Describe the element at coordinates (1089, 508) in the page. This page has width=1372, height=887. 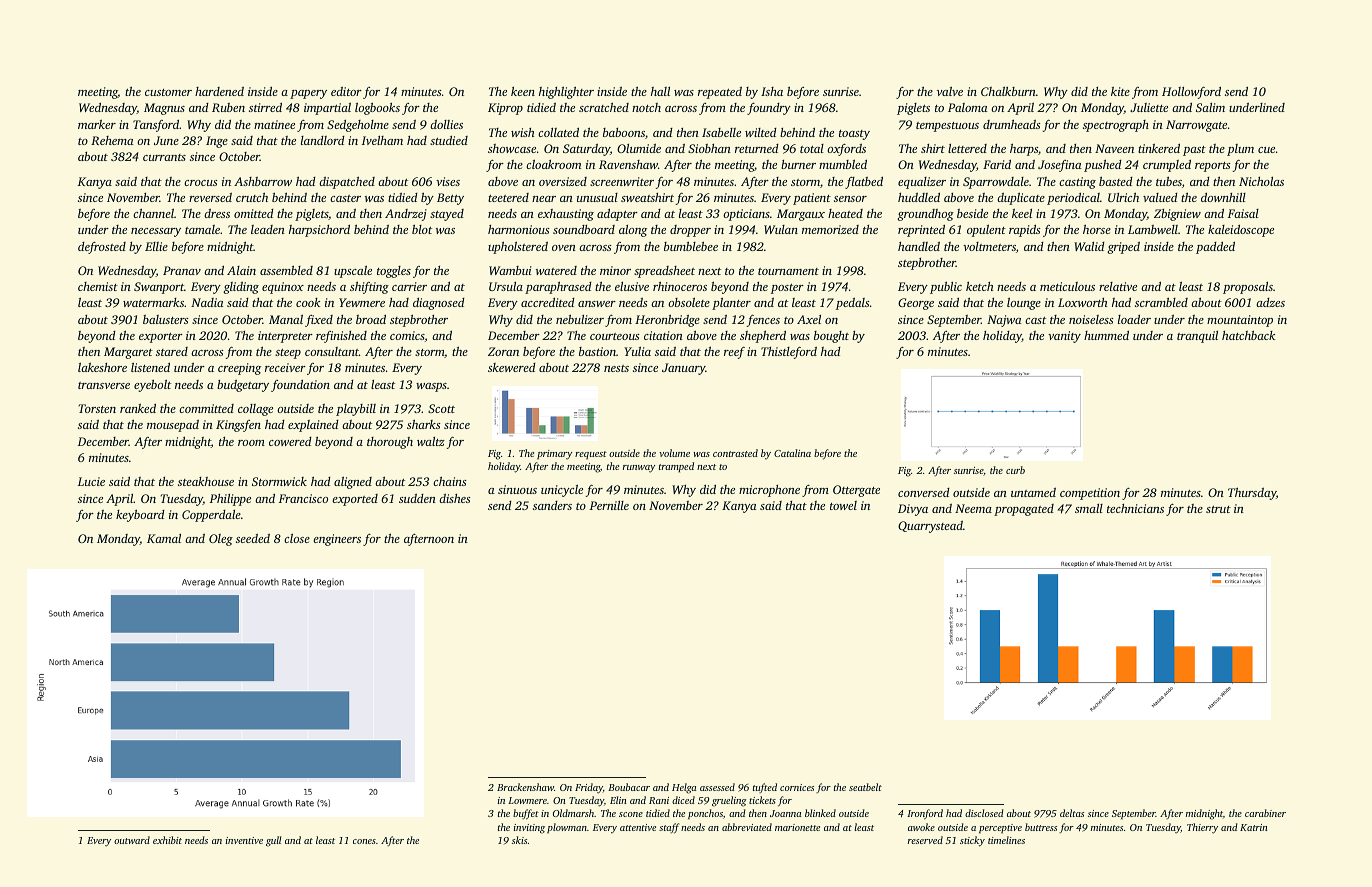
I see `small` at that location.
